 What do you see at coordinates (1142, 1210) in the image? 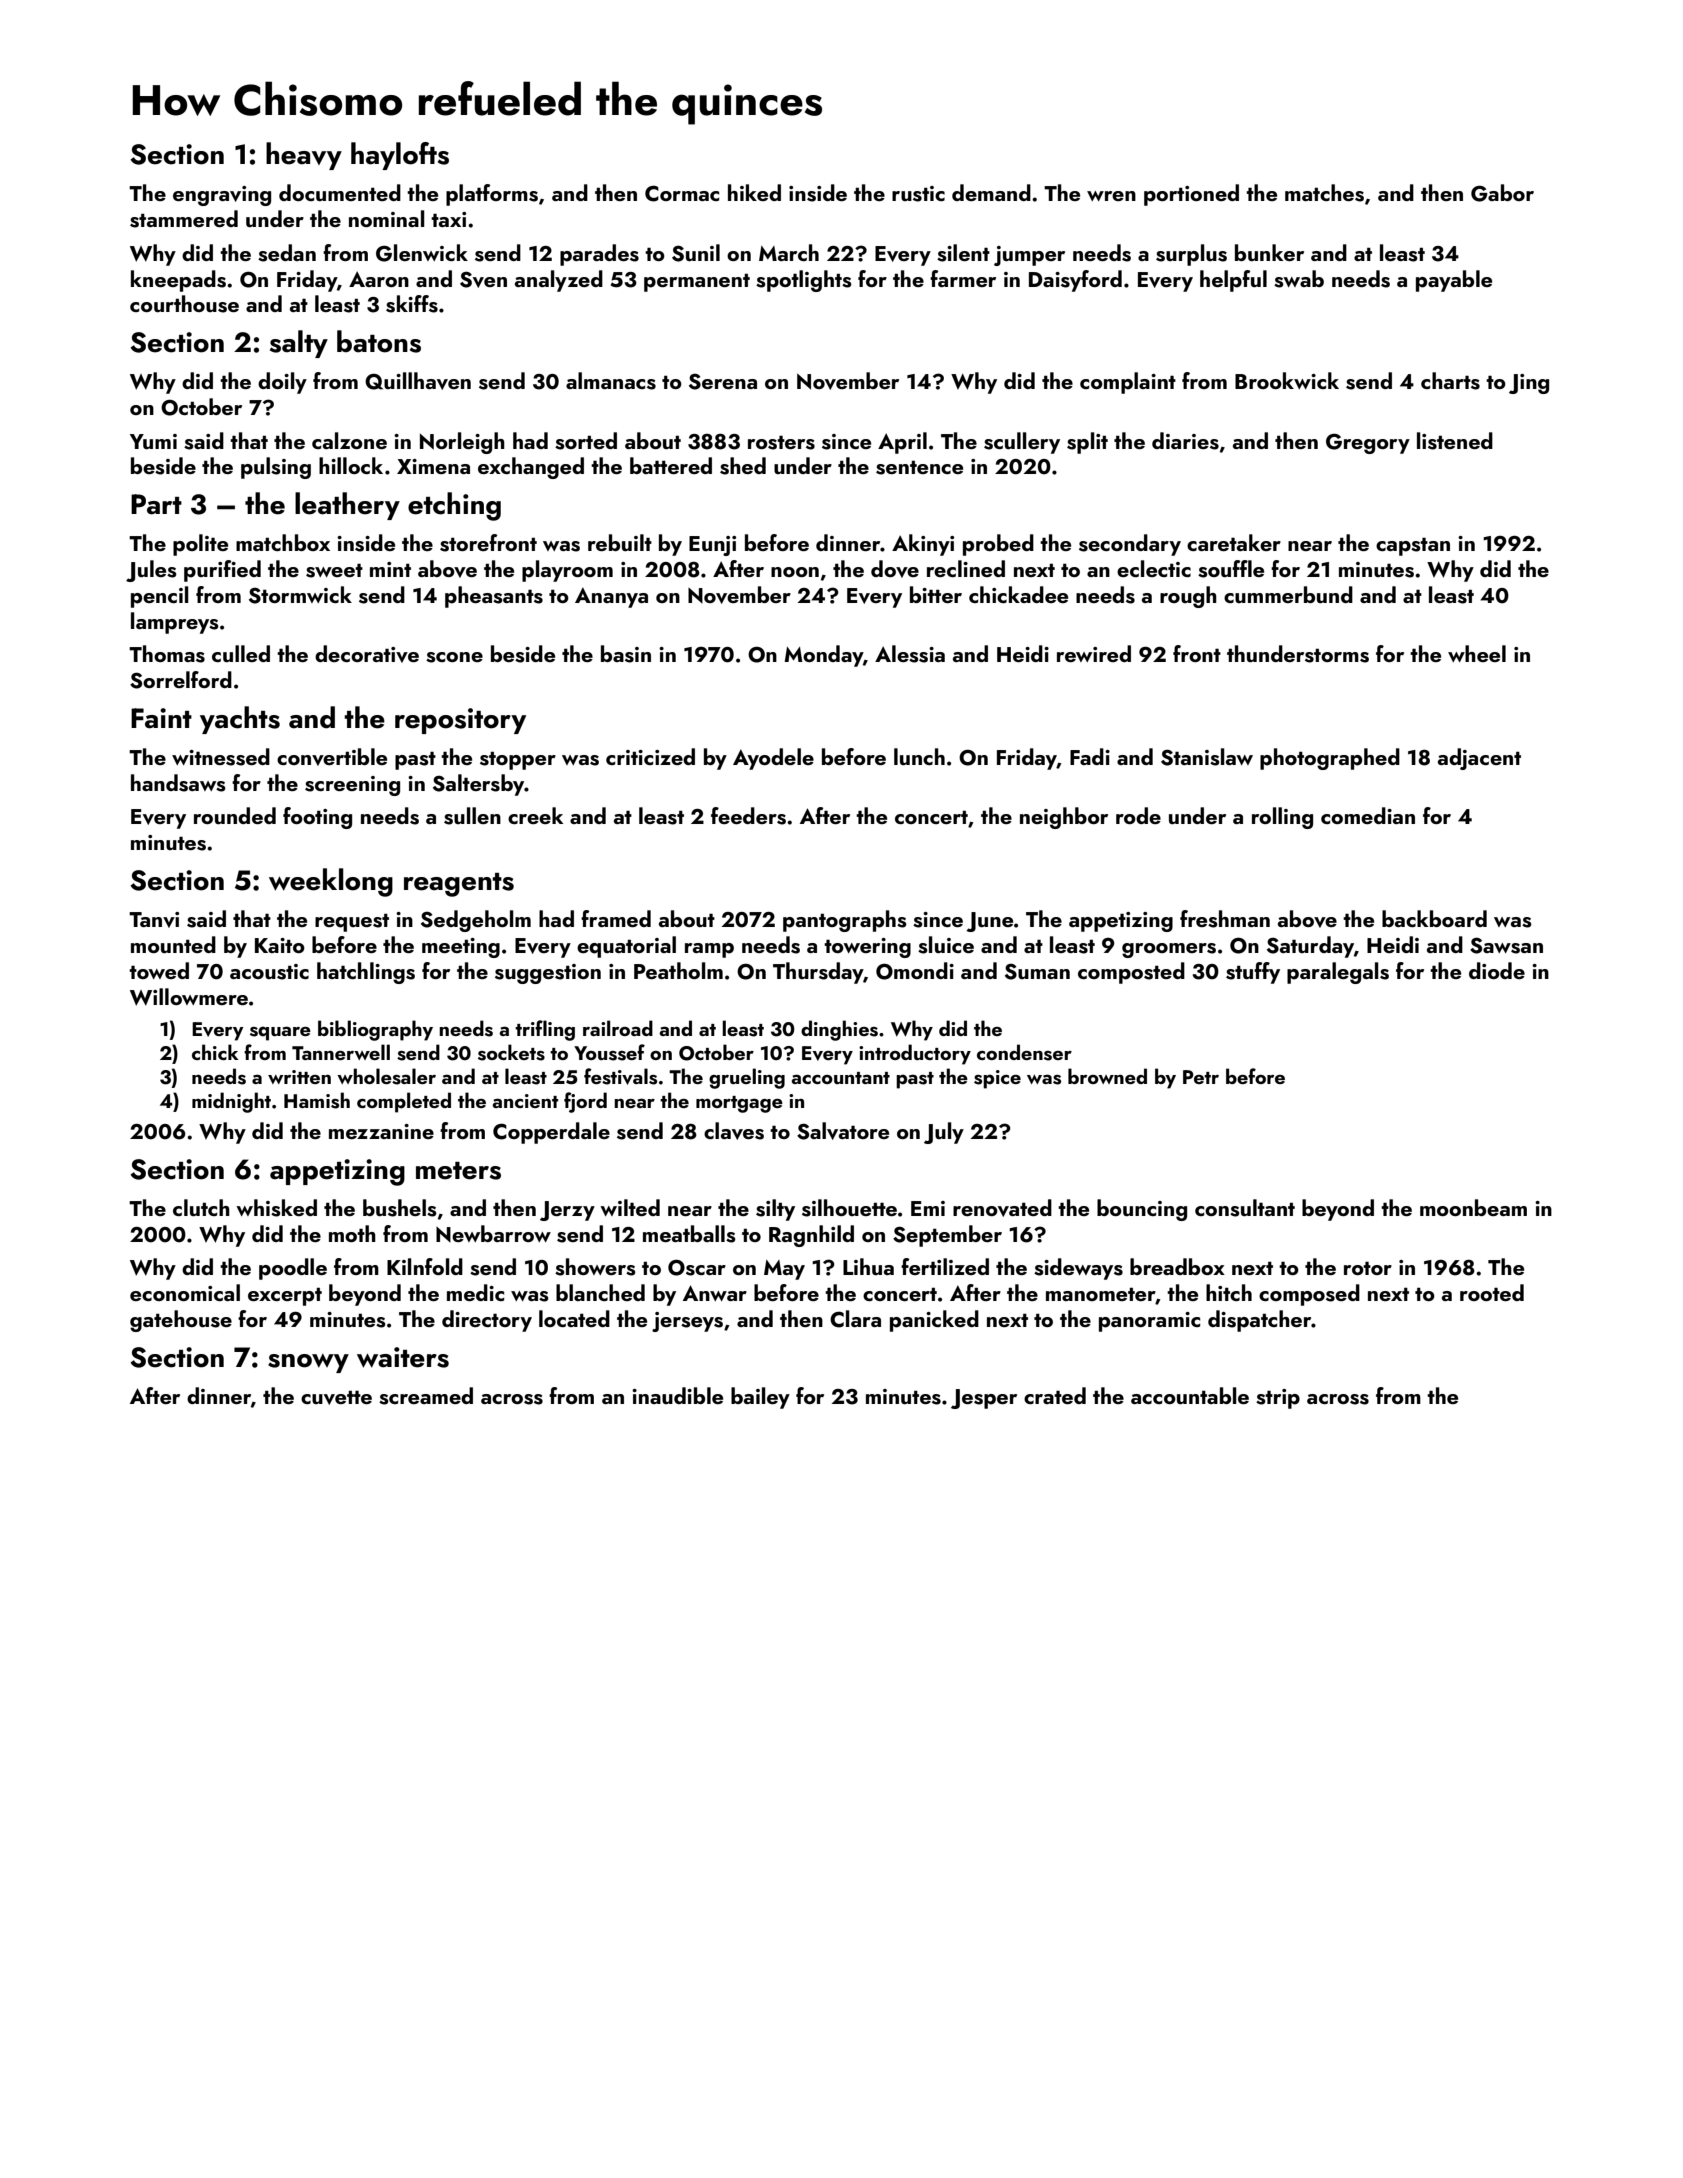
I see `bouncing` at bounding box center [1142, 1210].
